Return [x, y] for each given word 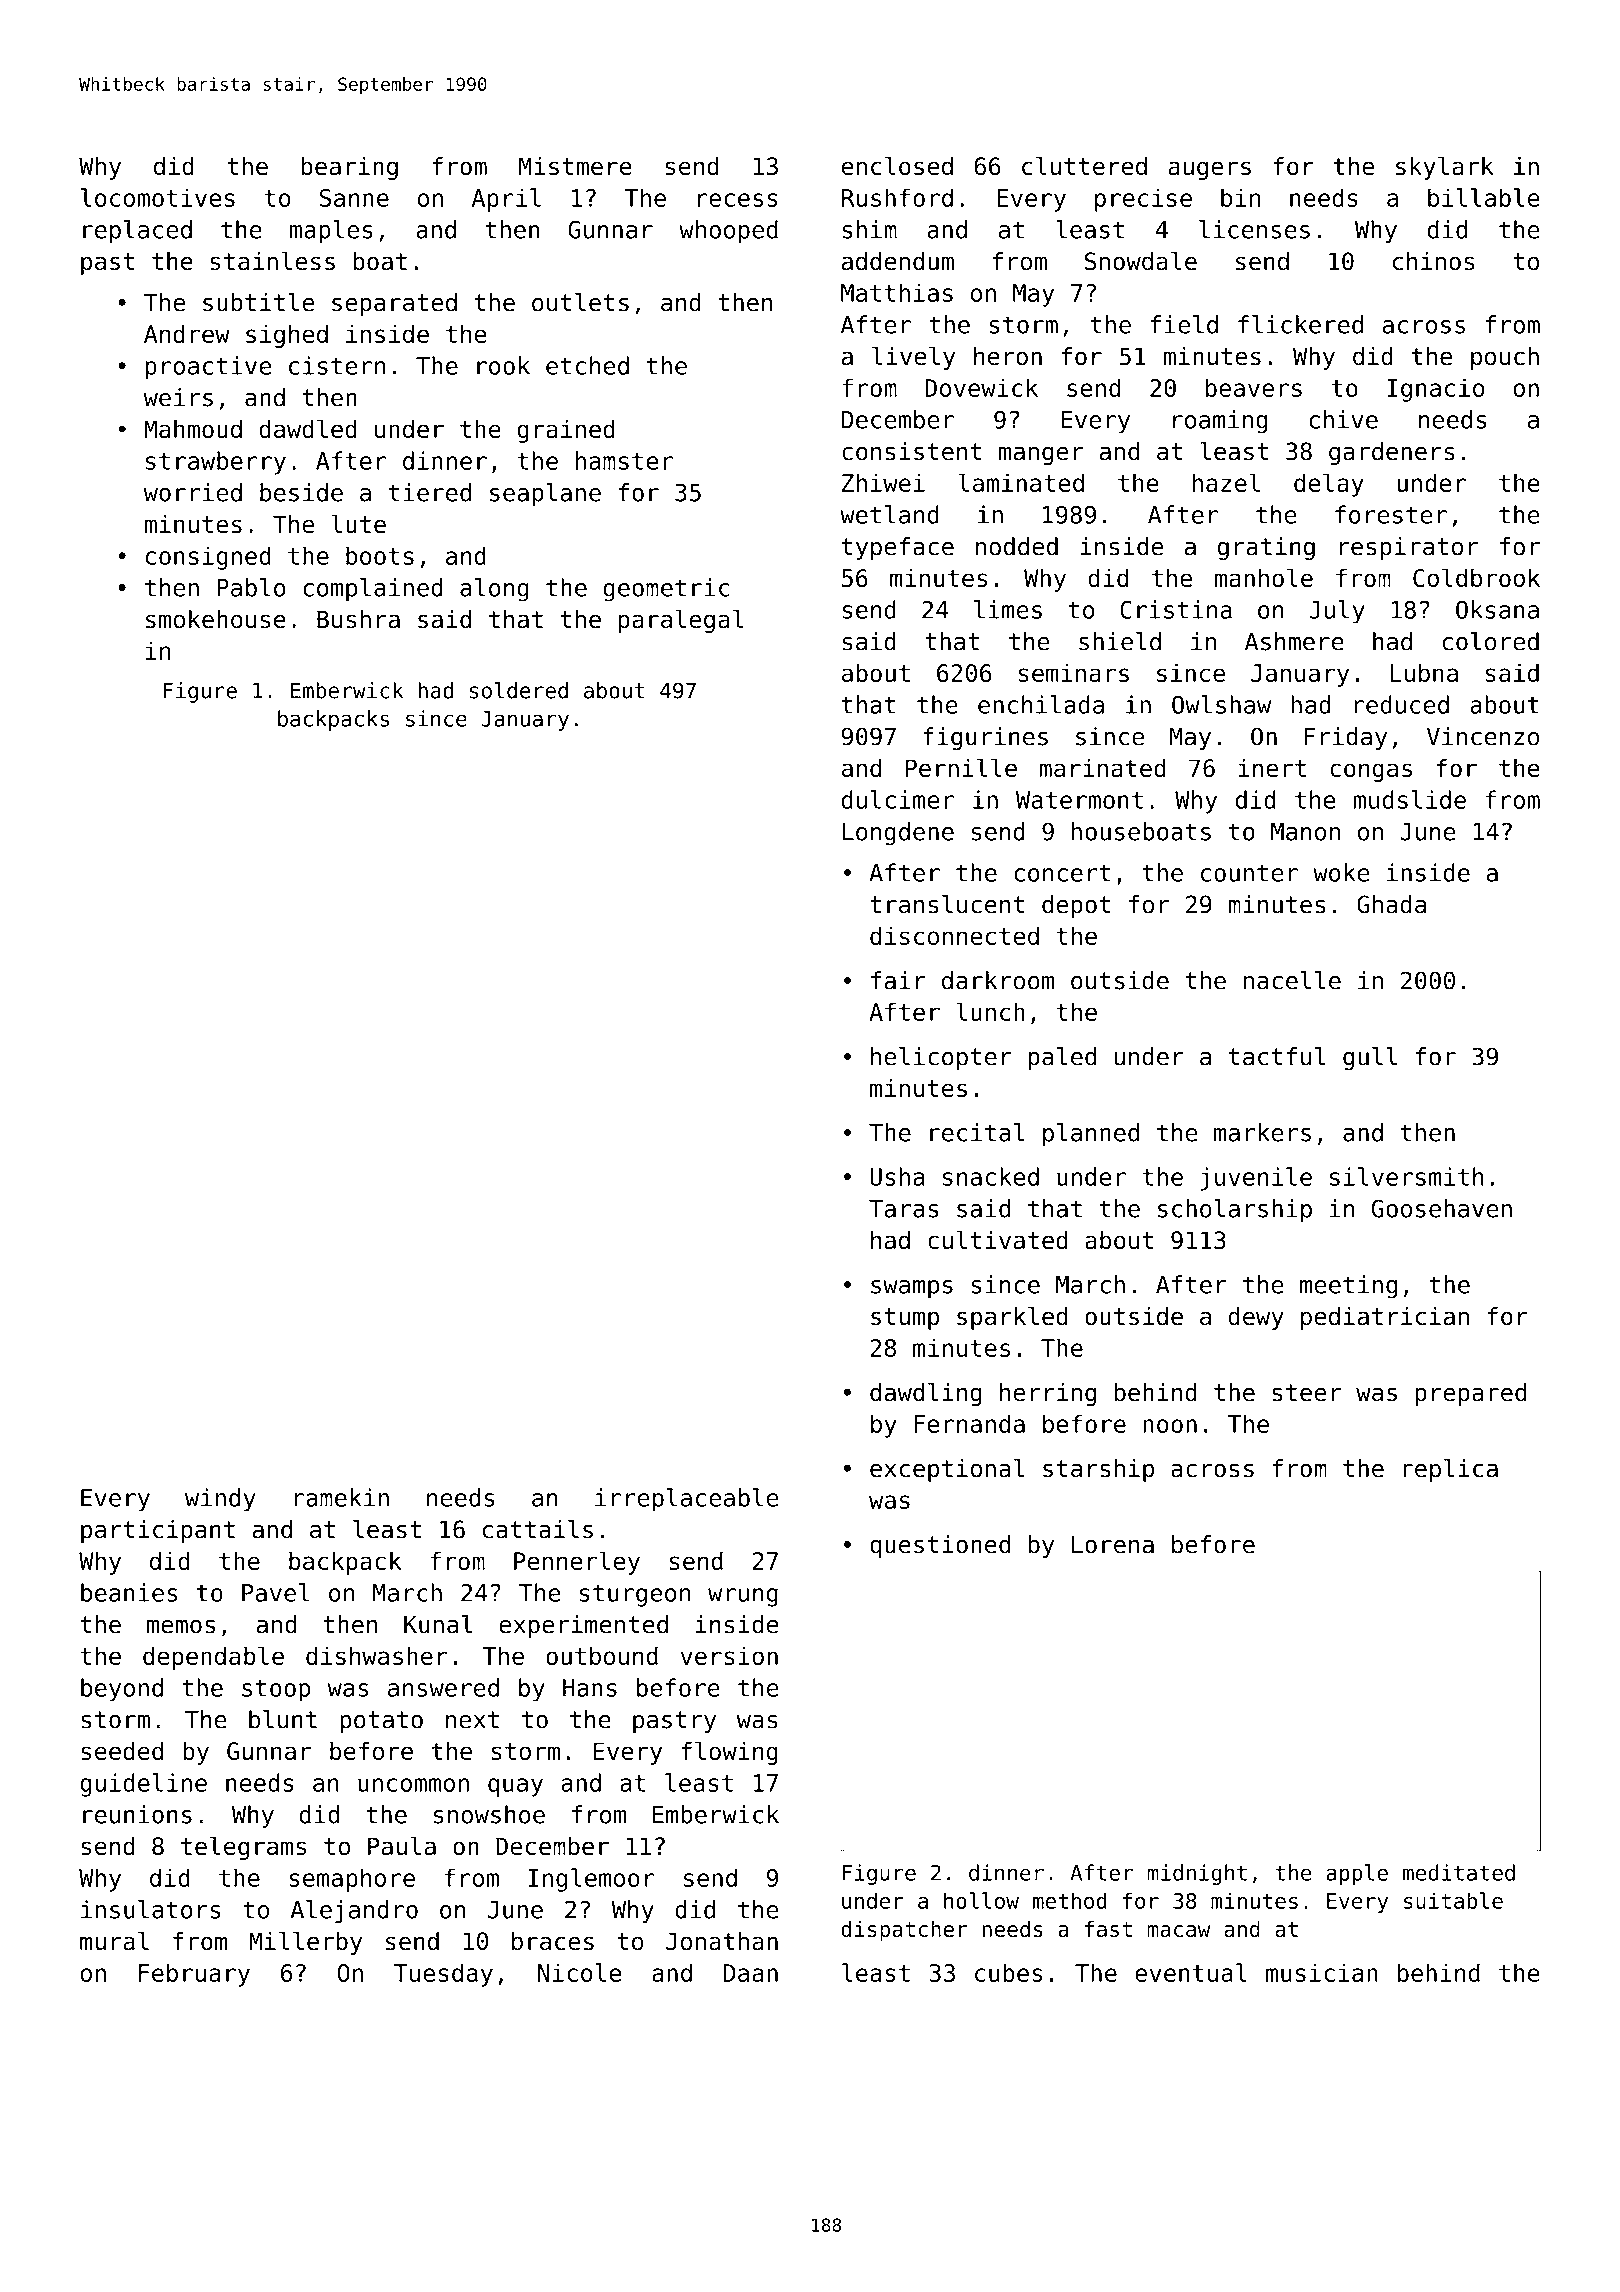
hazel [1226, 482]
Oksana [1497, 609]
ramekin [342, 1497]
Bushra [358, 619]
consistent [912, 451]
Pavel [276, 1592]
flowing [729, 1753]
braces [553, 1941]
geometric [666, 590]
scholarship [1235, 1210]
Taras [903, 1209]
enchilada [1041, 704]
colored [1490, 641]
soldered [519, 690]
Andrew [187, 333]
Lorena [1113, 1544]
